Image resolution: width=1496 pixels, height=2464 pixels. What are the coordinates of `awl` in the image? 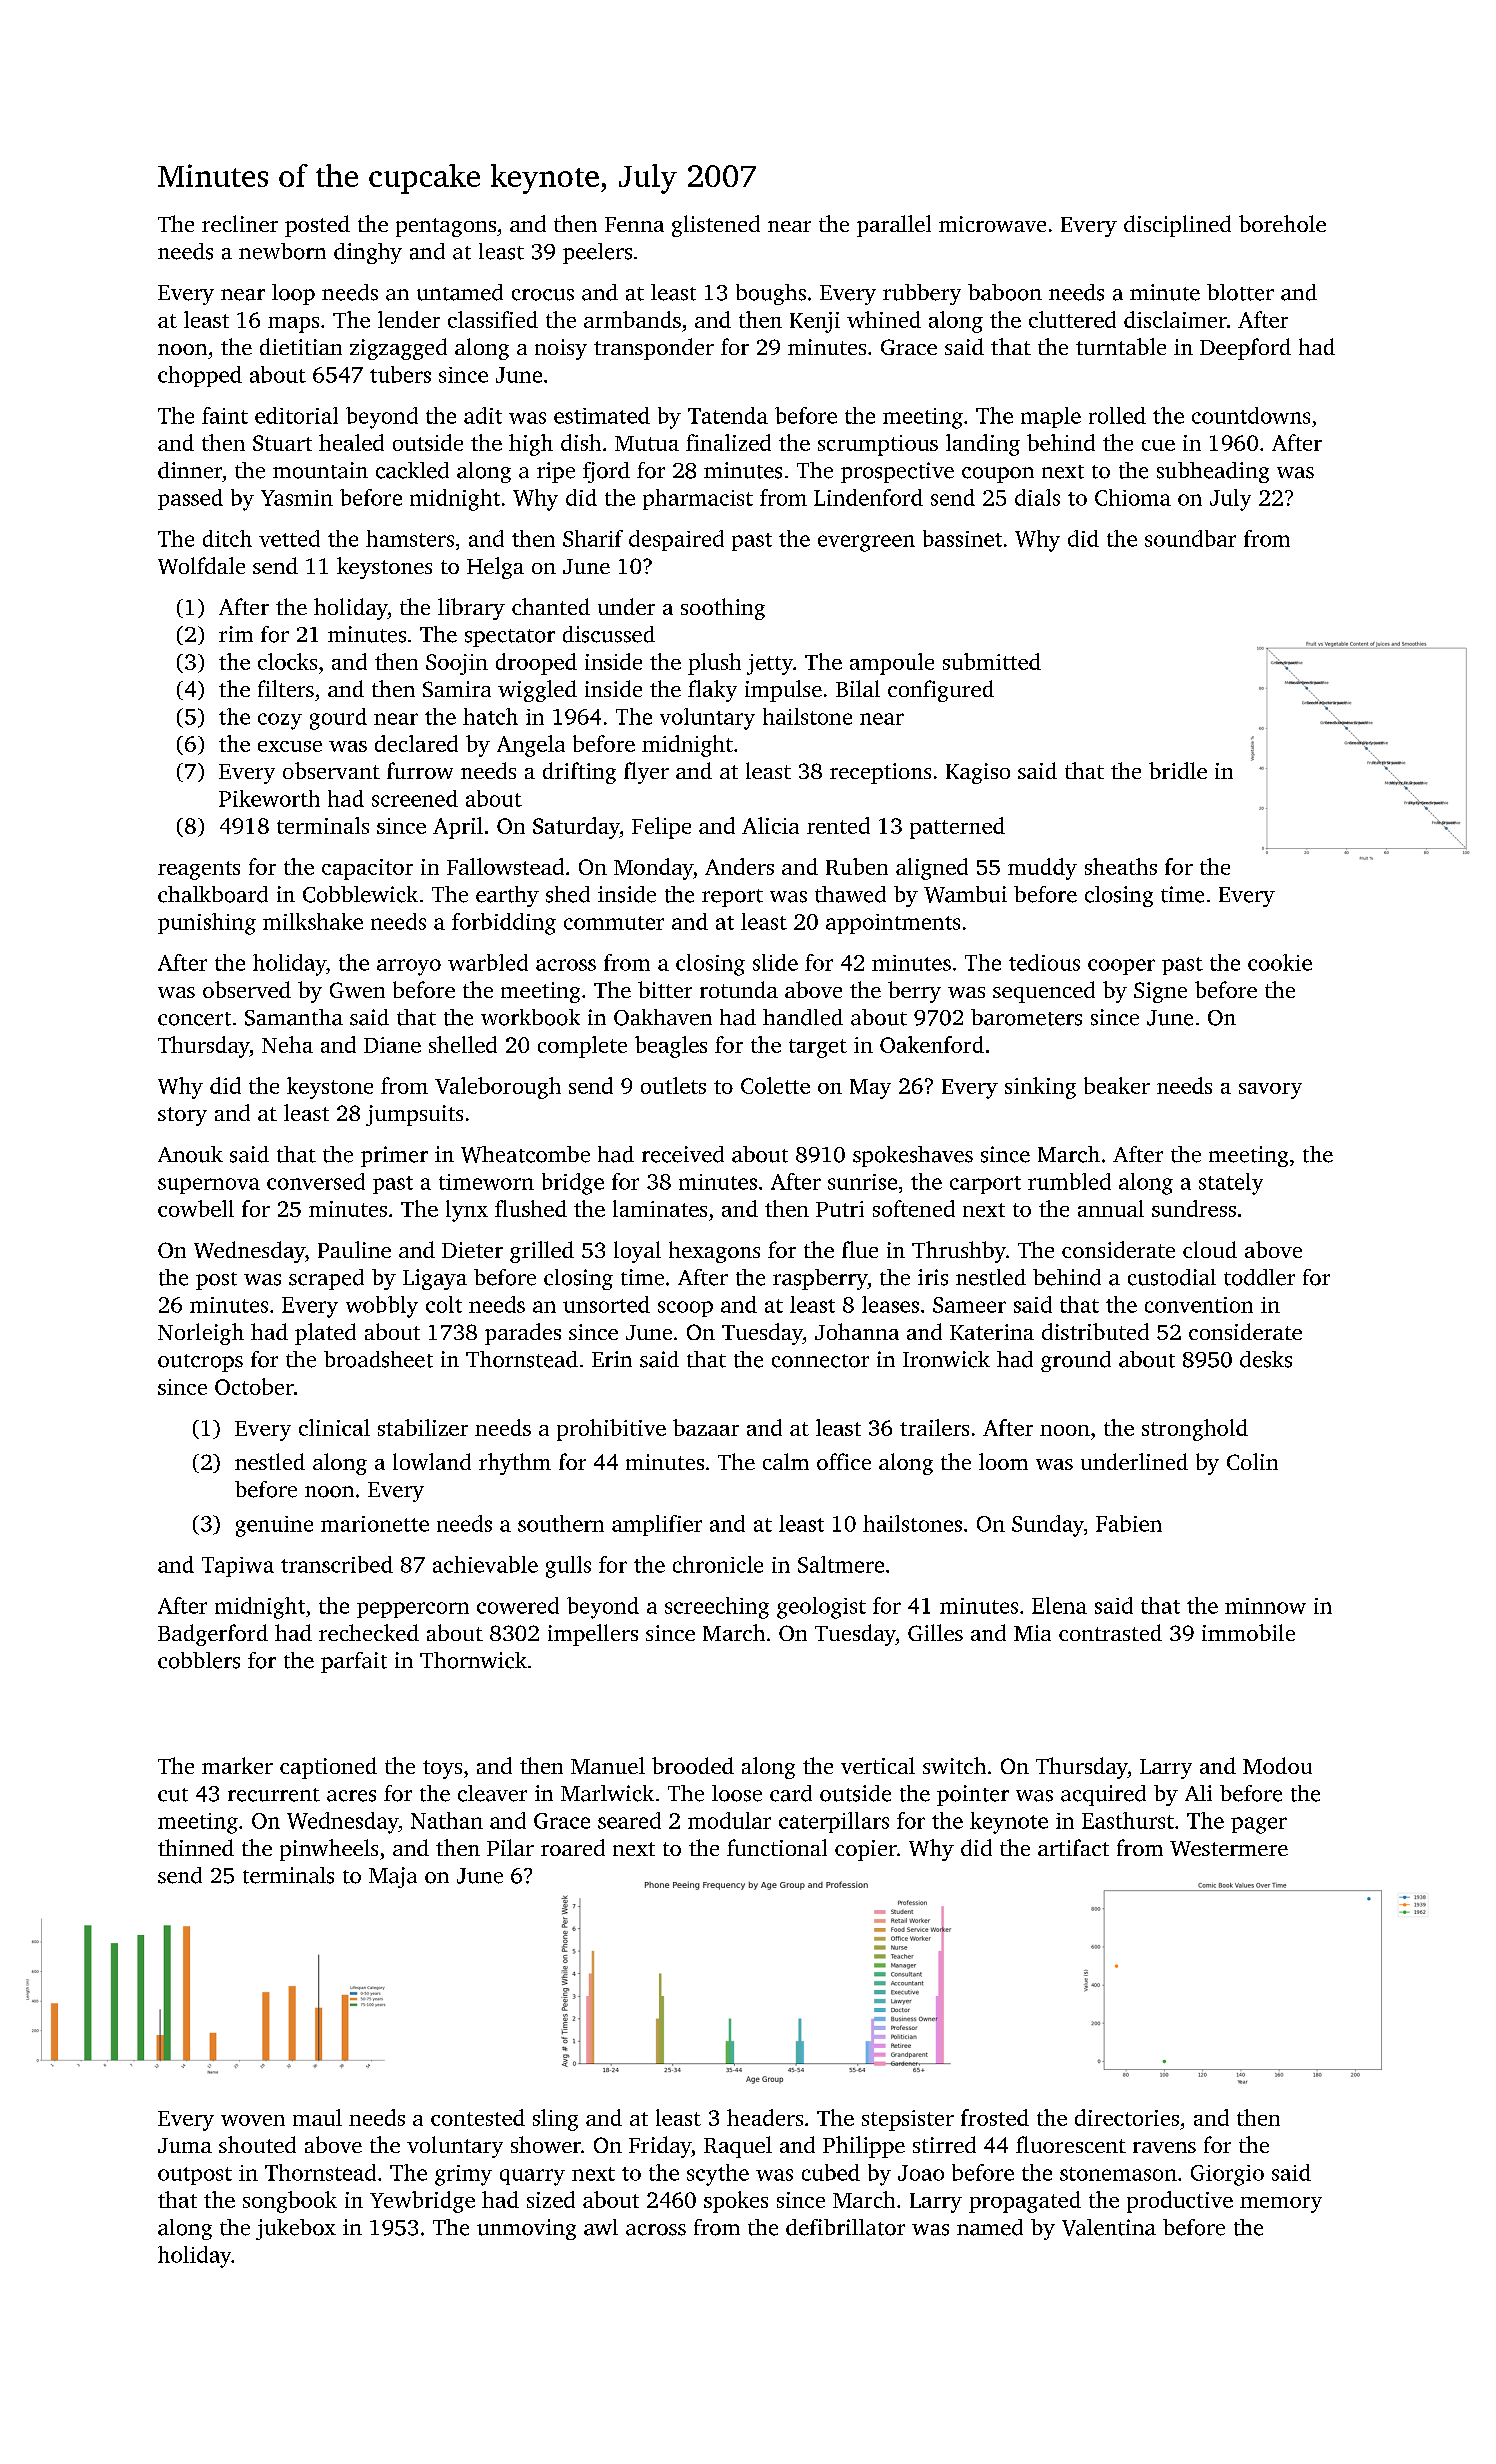 It's located at (601, 2227).
